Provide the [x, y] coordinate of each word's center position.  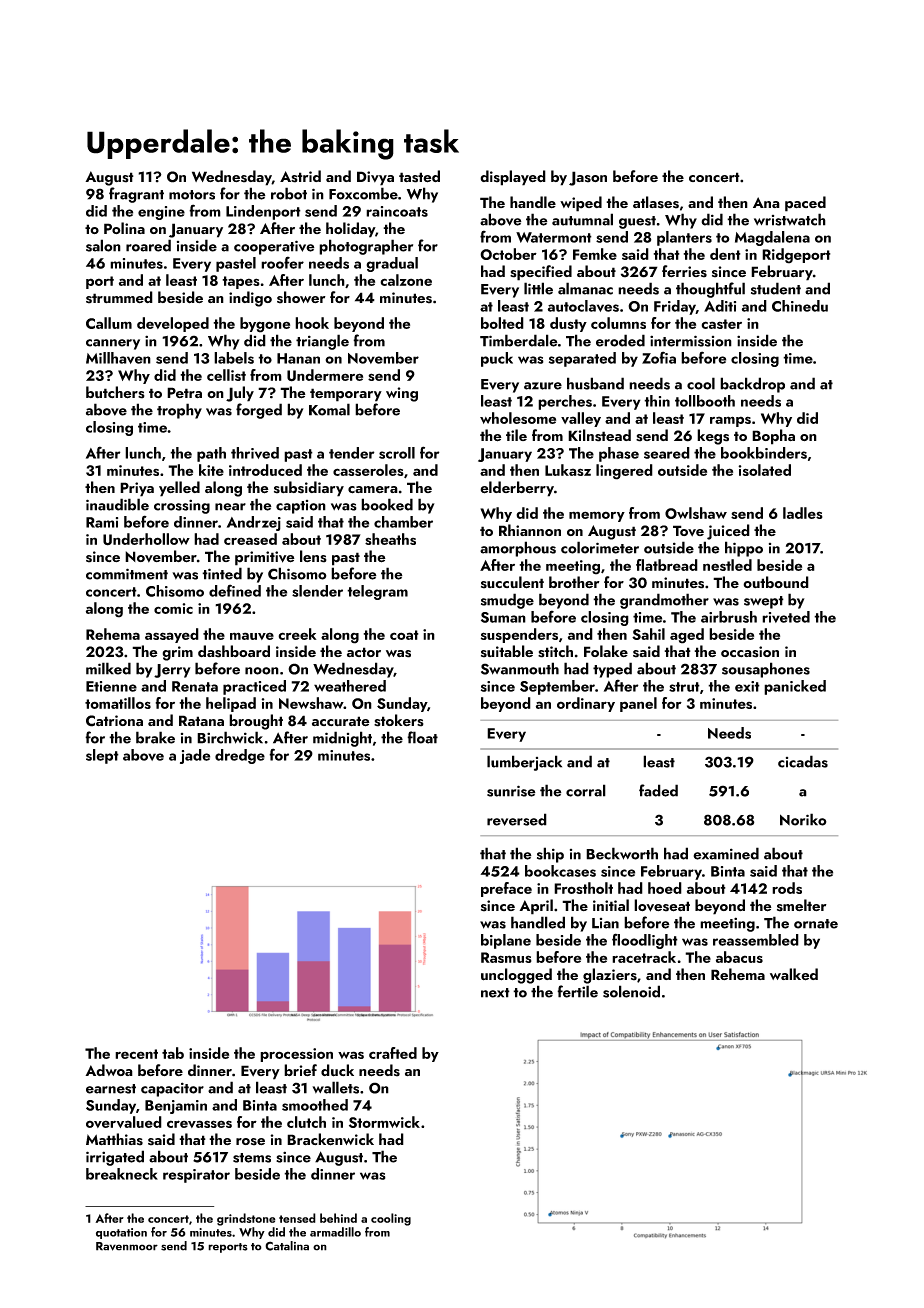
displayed [513, 178]
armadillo [335, 1232]
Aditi [720, 306]
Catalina [287, 1246]
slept [102, 756]
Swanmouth [520, 668]
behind [338, 1218]
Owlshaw [696, 513]
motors [192, 195]
